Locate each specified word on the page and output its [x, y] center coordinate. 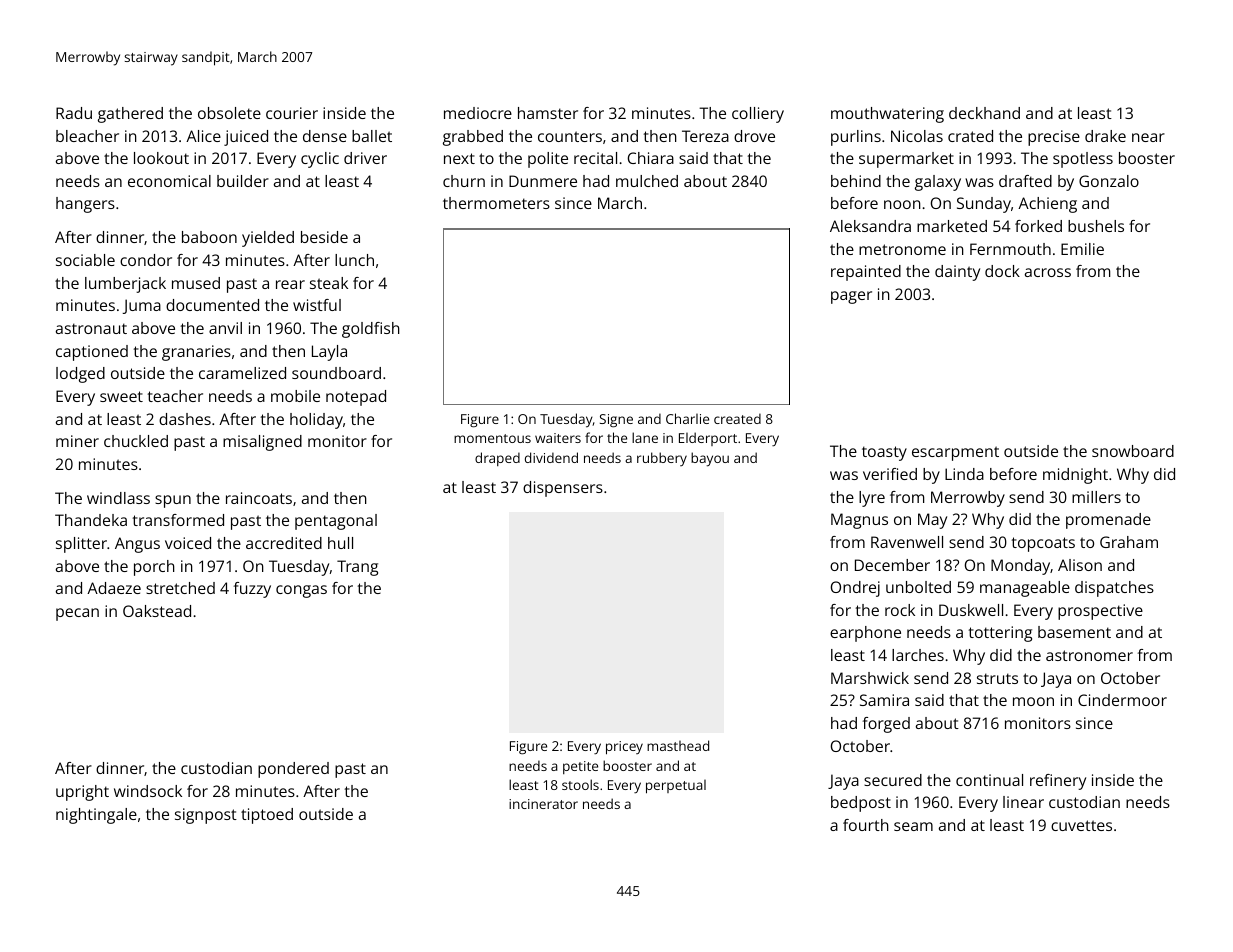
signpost [206, 816]
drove [754, 136]
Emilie [1082, 249]
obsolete [229, 113]
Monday [1020, 567]
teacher [175, 396]
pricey [624, 748]
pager [851, 297]
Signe [616, 421]
